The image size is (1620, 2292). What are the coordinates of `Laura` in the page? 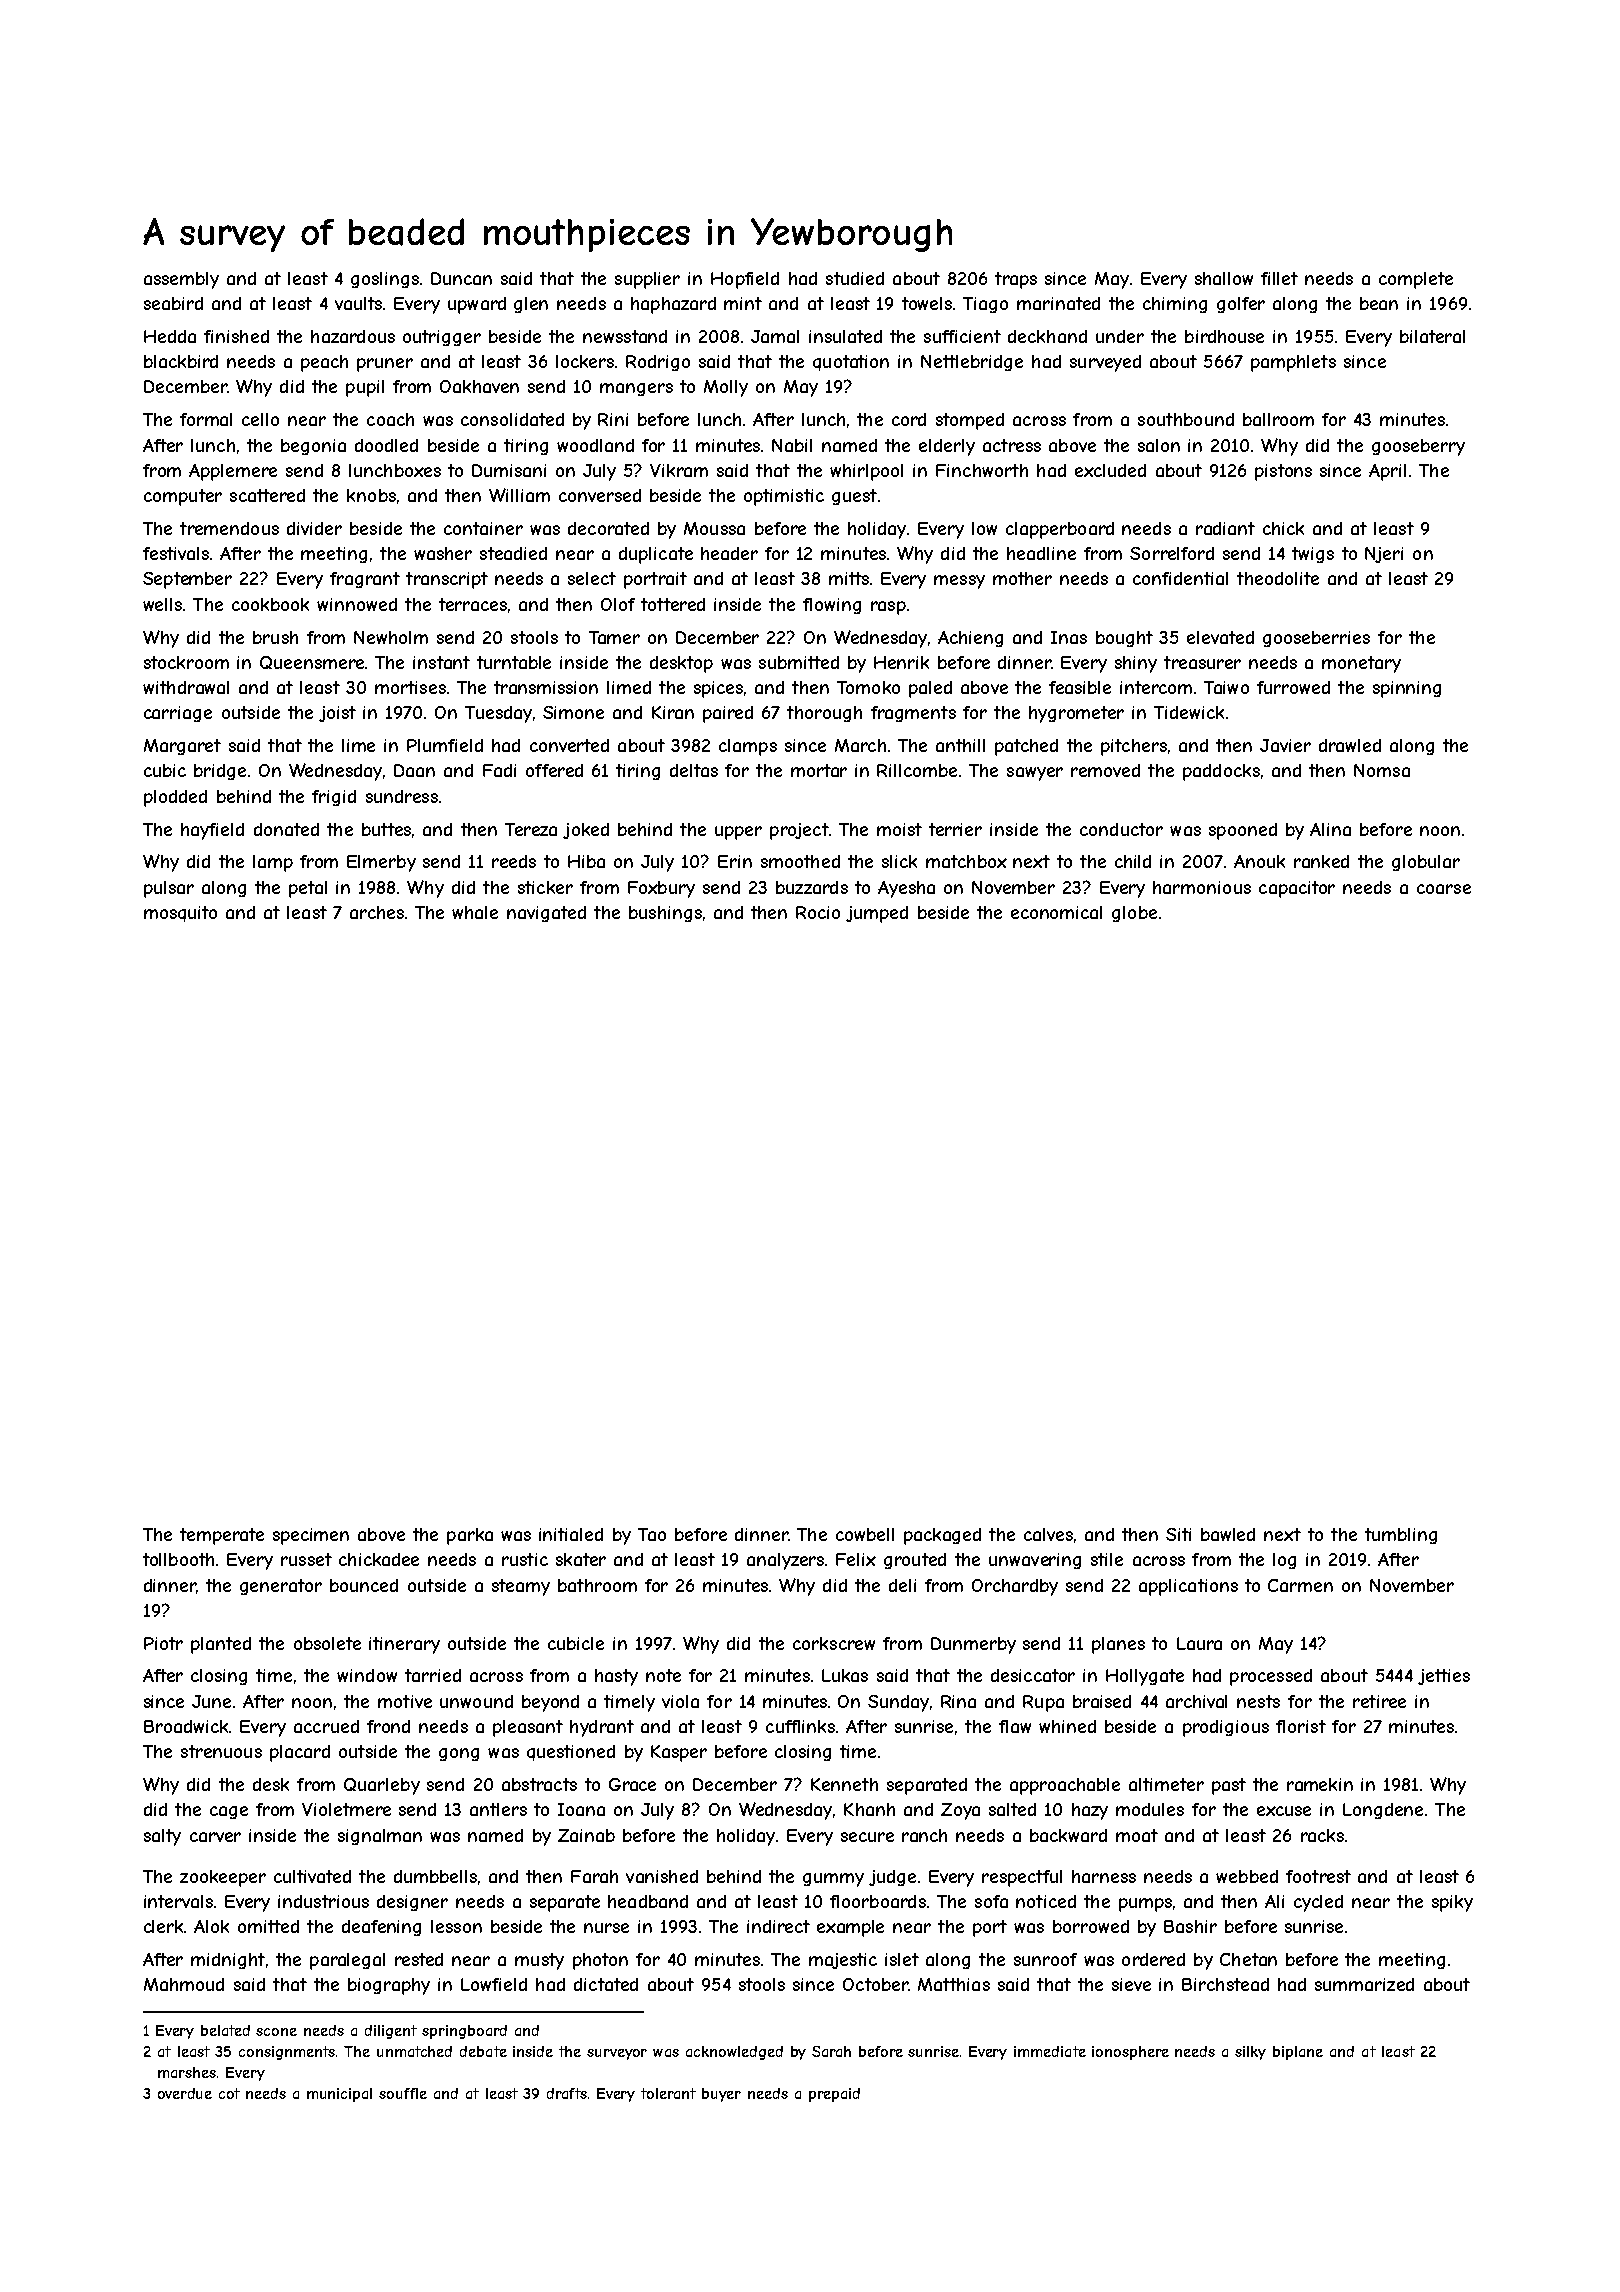 It's located at (1199, 1643).
